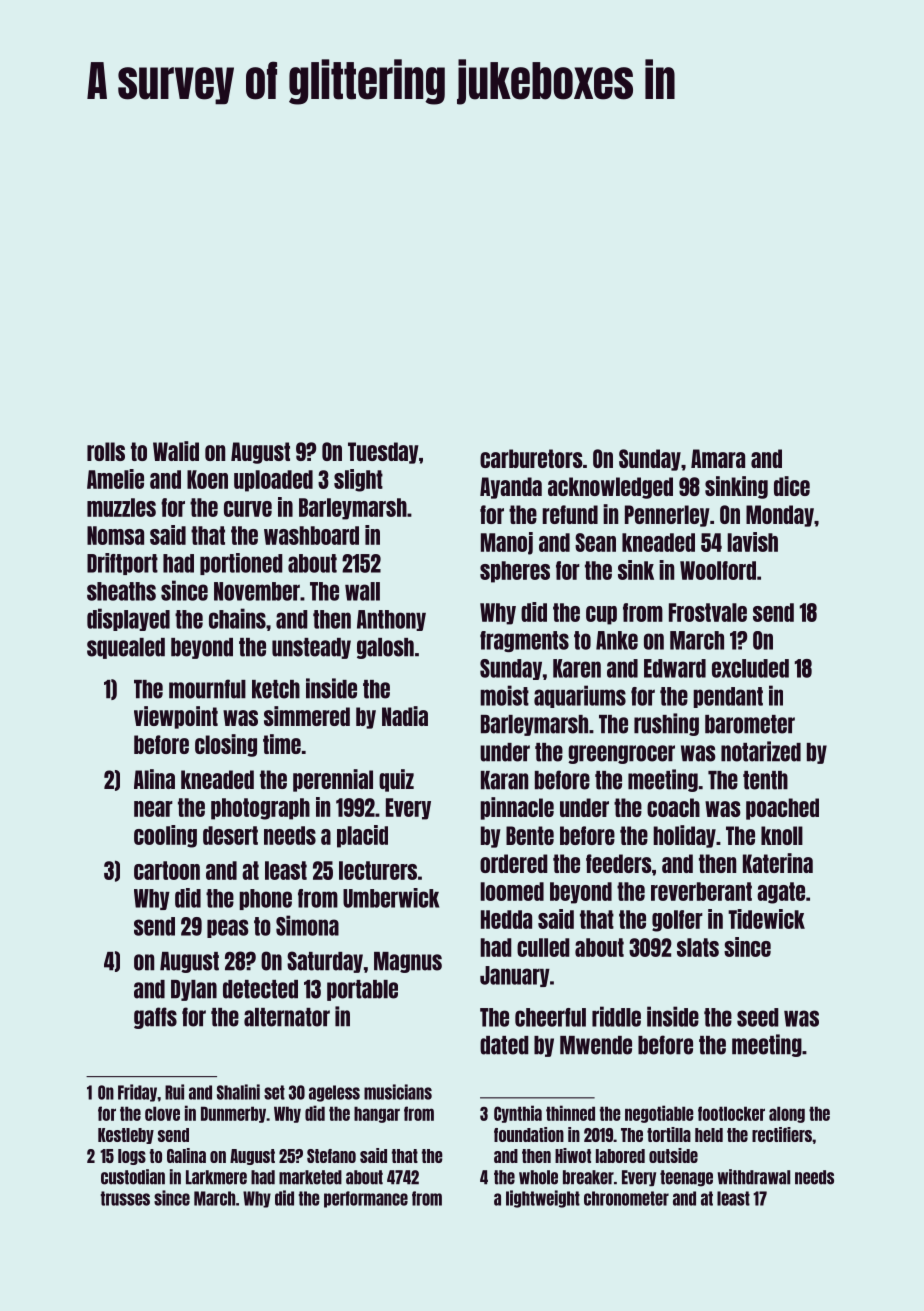 Image resolution: width=924 pixels, height=1311 pixels. I want to click on Sean, so click(595, 542).
